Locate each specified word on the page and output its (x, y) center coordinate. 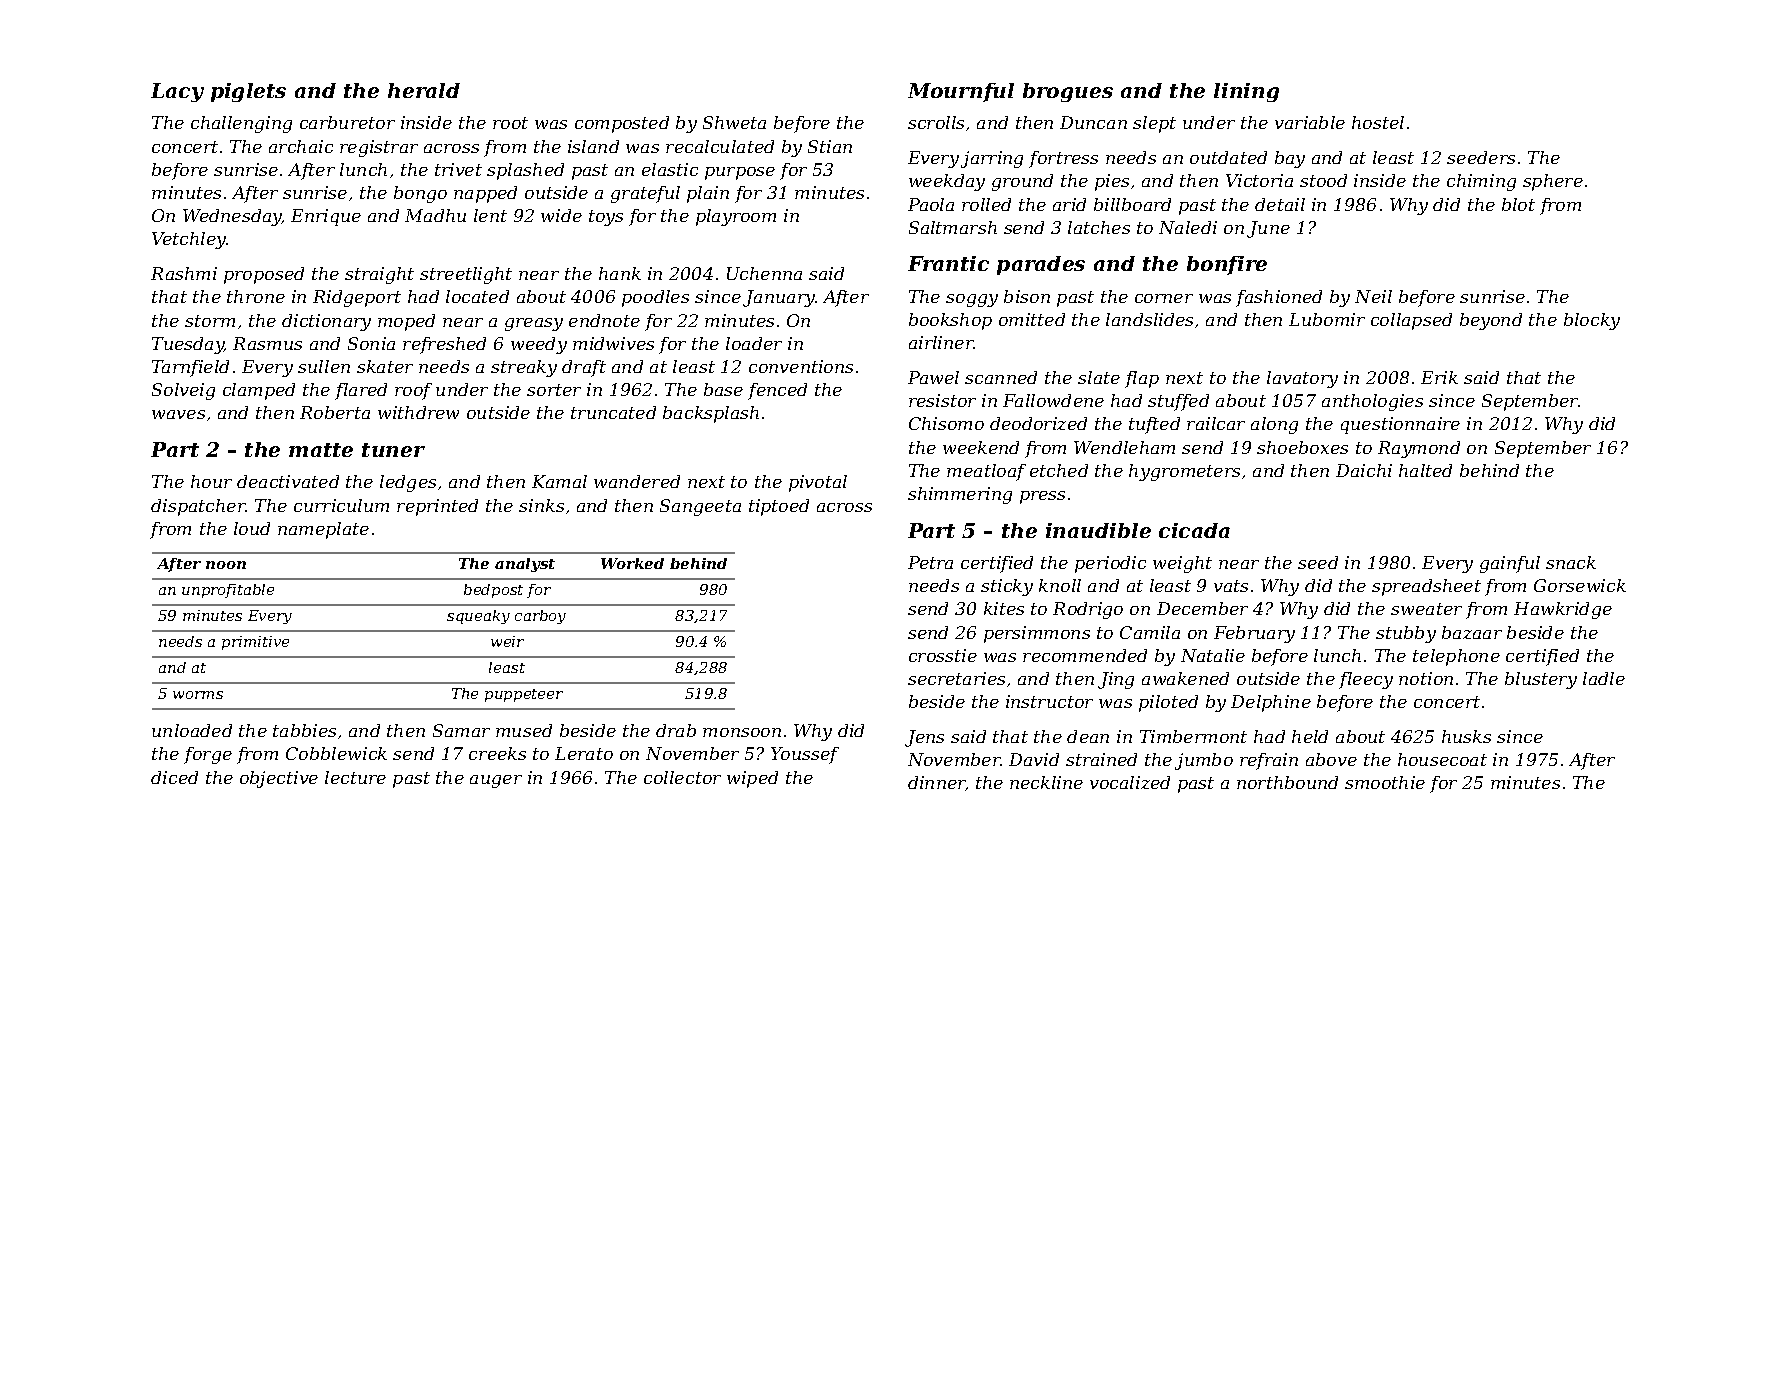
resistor (942, 400)
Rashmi (184, 273)
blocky (1592, 321)
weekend (981, 447)
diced (174, 777)
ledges (408, 483)
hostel (1378, 122)
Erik (1439, 377)
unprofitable (228, 591)
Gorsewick (1580, 585)
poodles (655, 298)
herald (424, 90)
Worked (632, 563)
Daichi (1364, 470)
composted (622, 124)
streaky (524, 368)
